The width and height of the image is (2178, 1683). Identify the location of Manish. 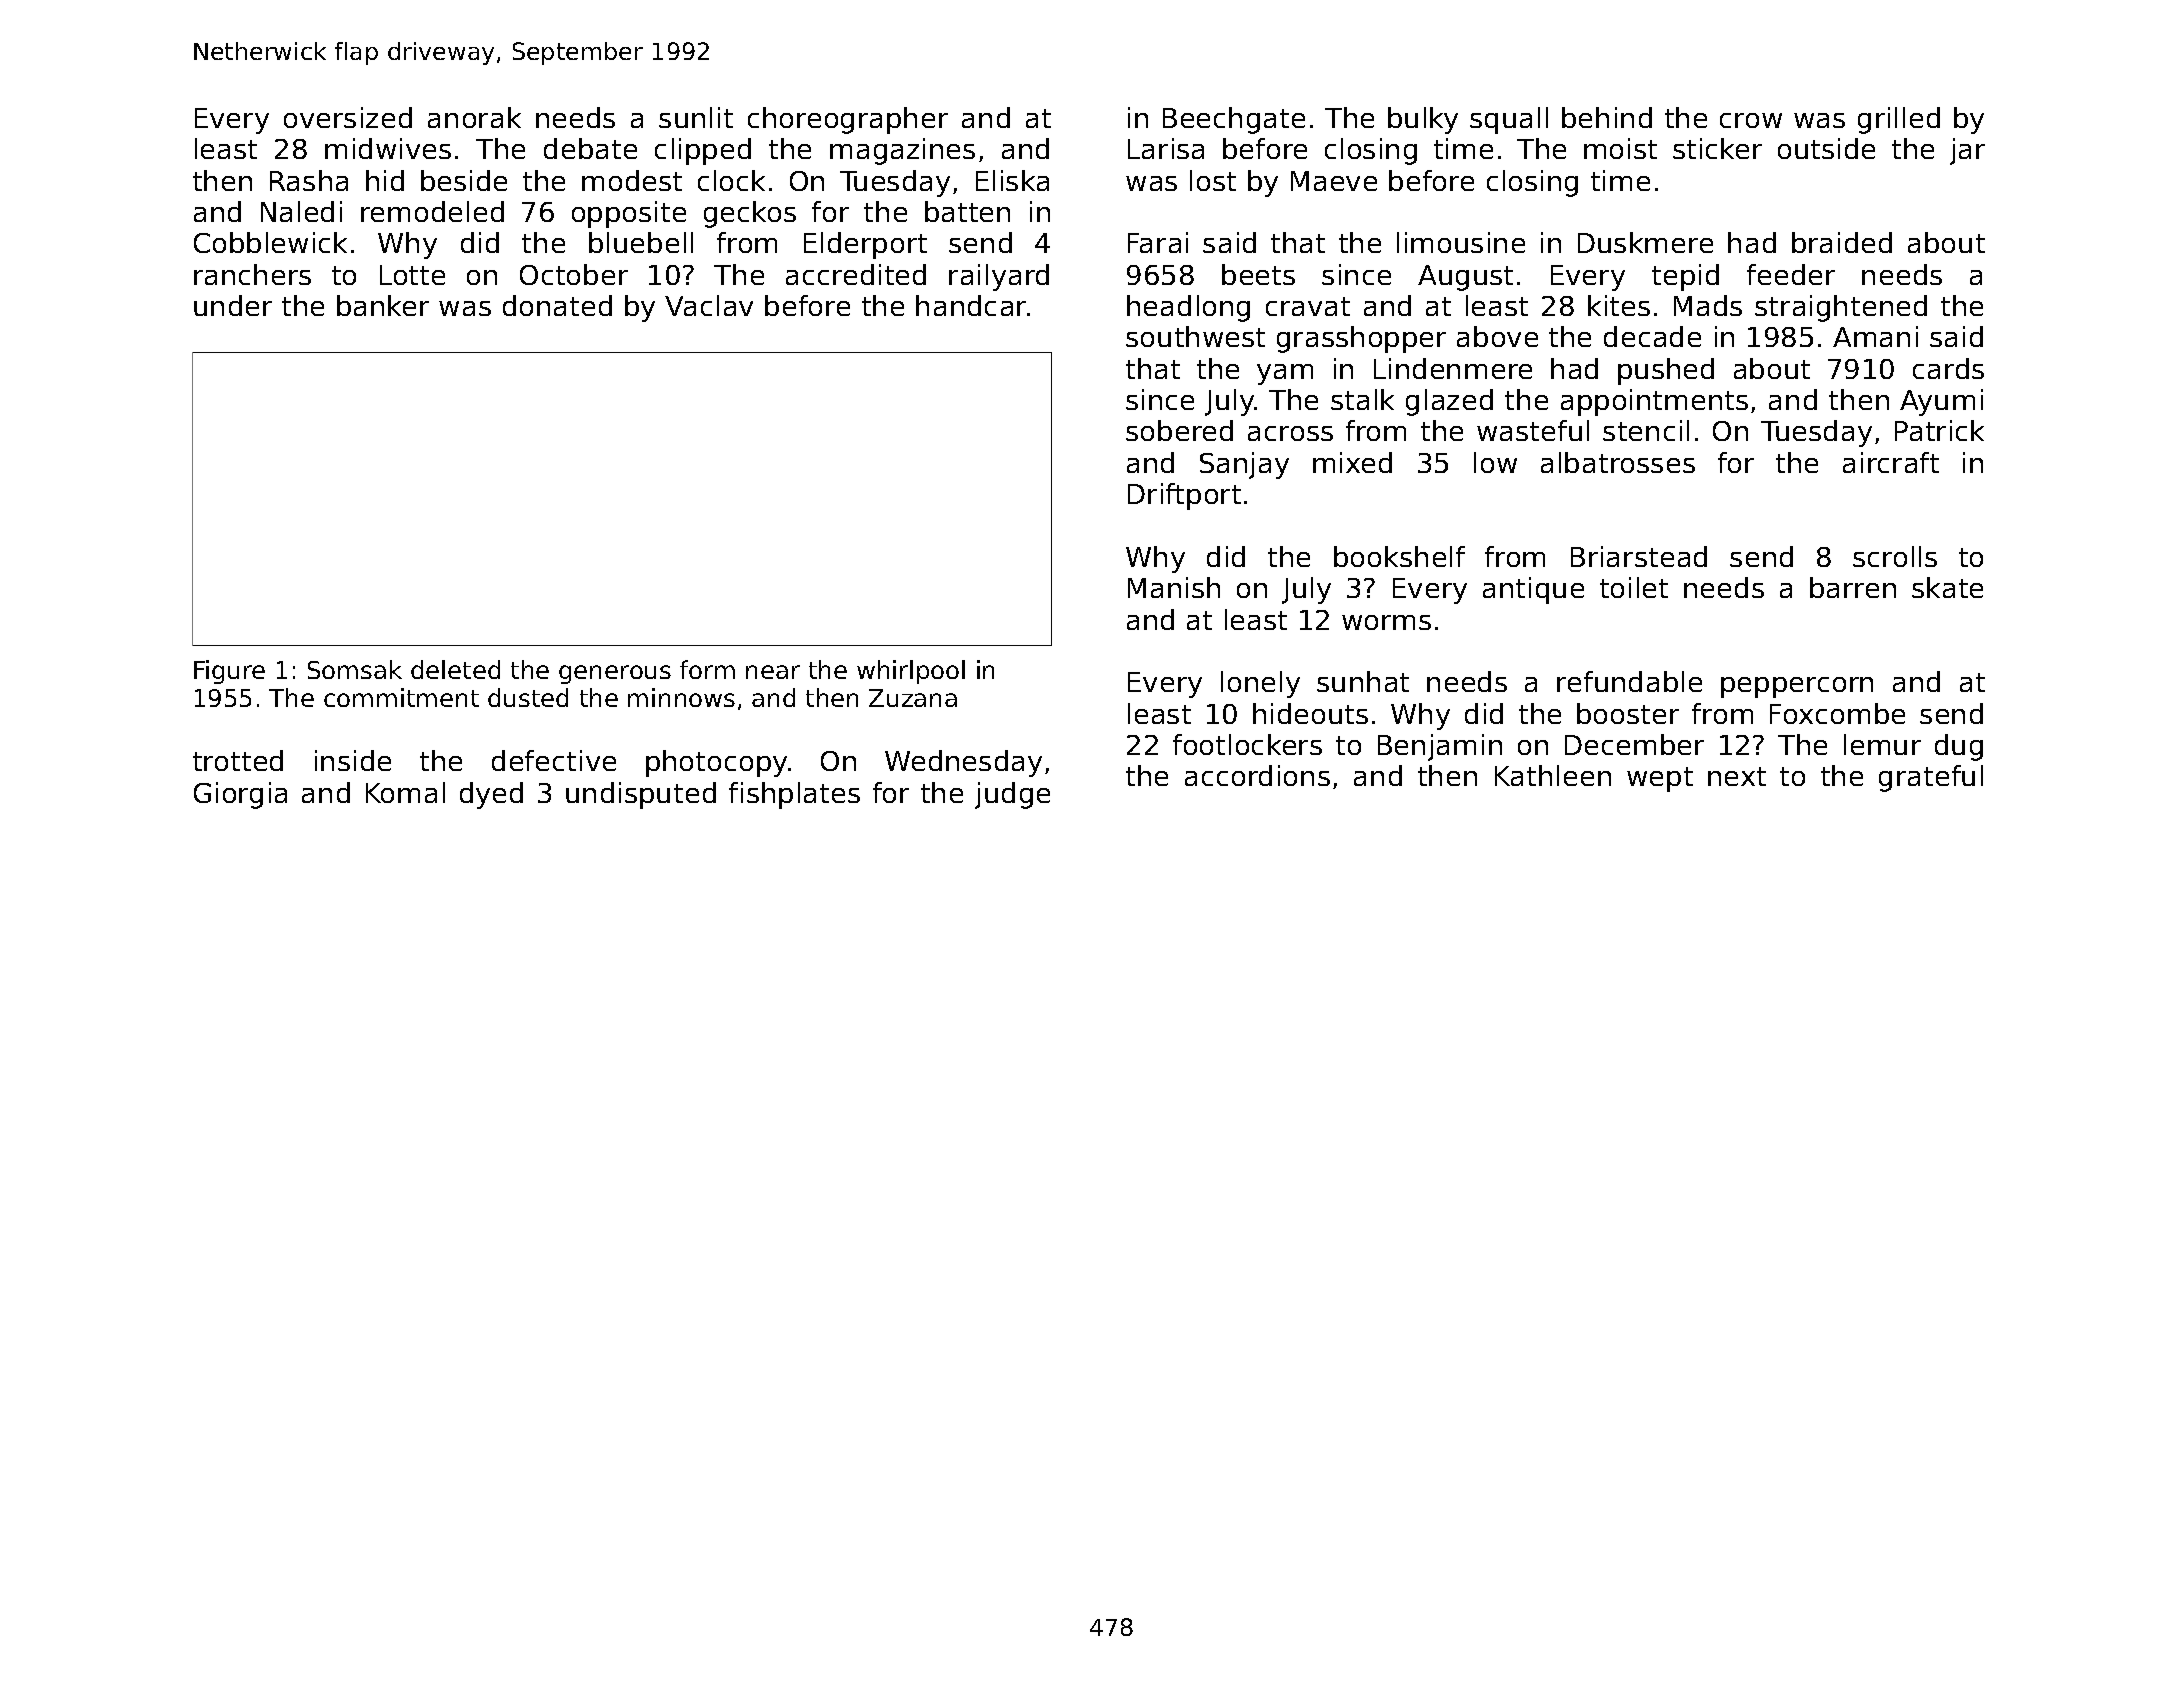
(1174, 587).
